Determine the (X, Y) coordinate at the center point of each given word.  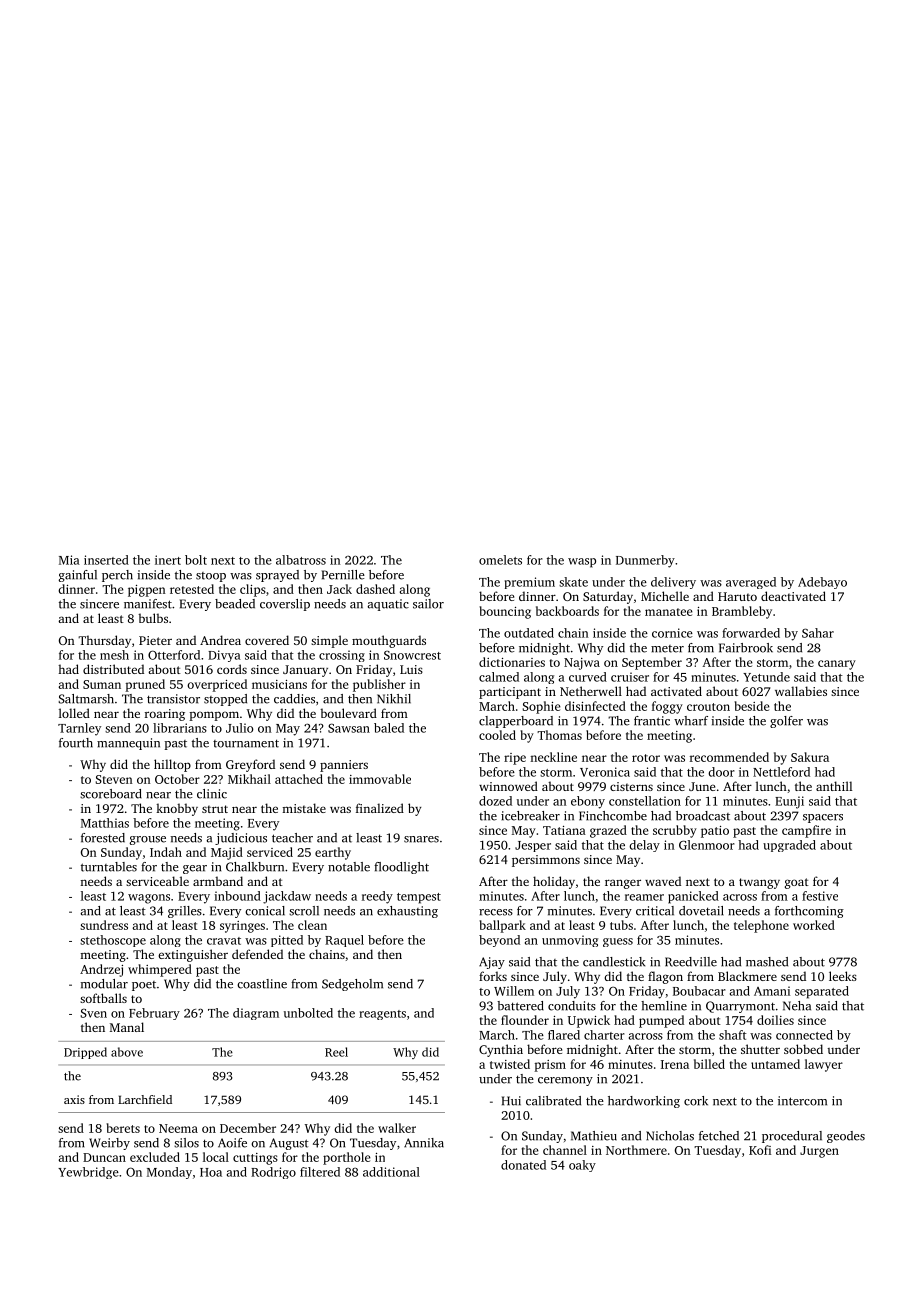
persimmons (546, 861)
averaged (751, 583)
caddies (294, 699)
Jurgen (819, 1152)
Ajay (492, 963)
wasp (582, 563)
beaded (235, 604)
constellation (645, 801)
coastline (262, 984)
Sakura (810, 757)
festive (820, 896)
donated (523, 1165)
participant (510, 693)
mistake (304, 808)
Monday (169, 1173)
